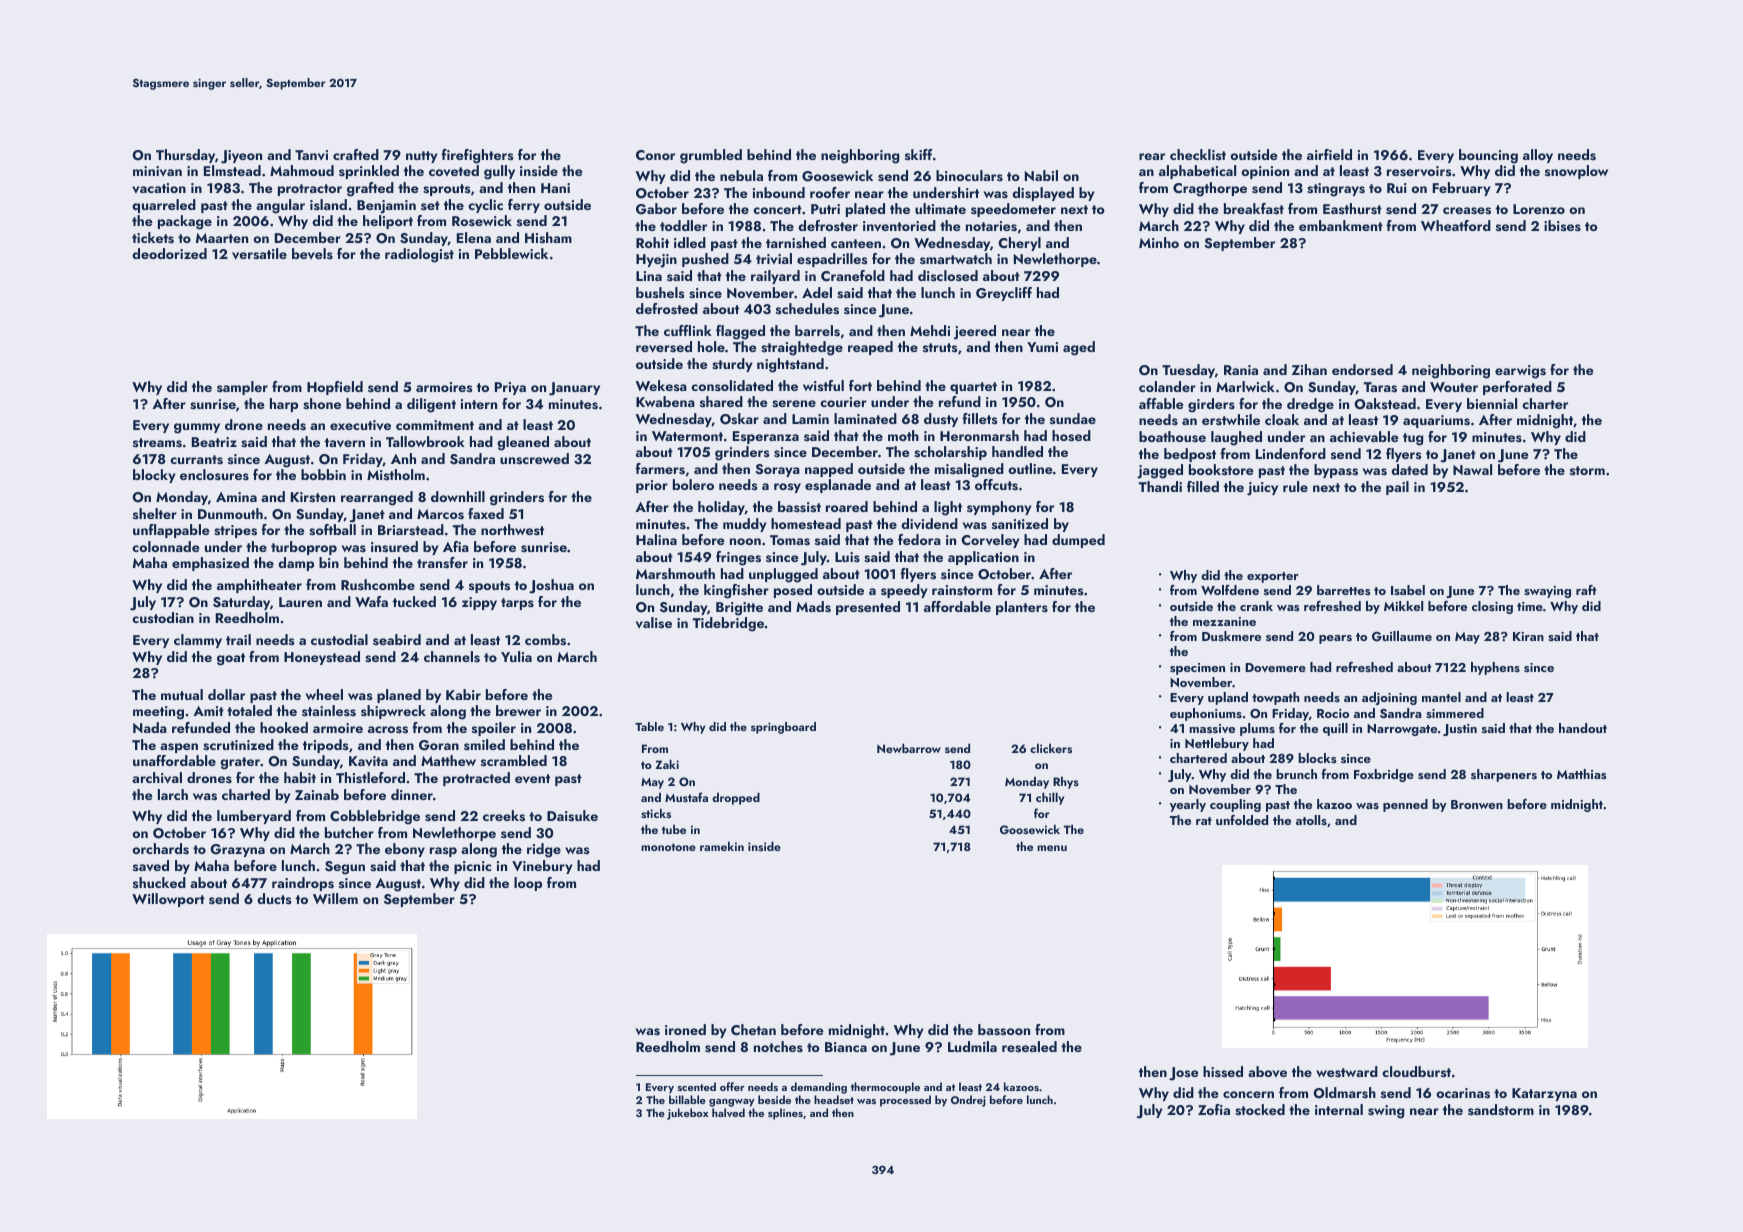 The width and height of the screenshot is (1743, 1232). What do you see at coordinates (1329, 154) in the screenshot?
I see `airfield` at bounding box center [1329, 154].
